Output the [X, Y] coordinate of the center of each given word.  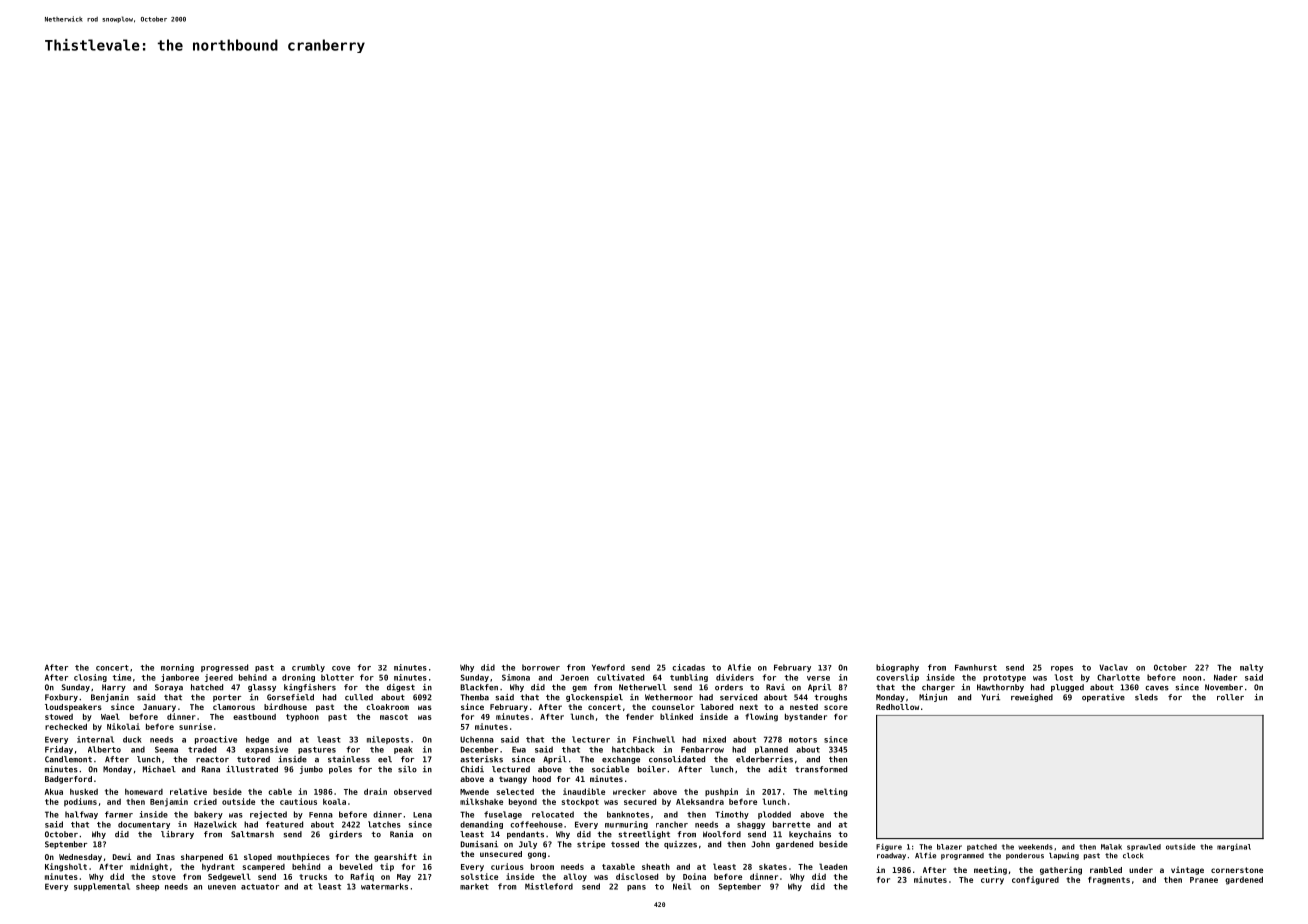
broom [542, 866]
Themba [475, 697]
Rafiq [362, 877]
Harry [114, 688]
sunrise [195, 726]
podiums [80, 802]
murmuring [626, 825]
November [1224, 687]
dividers [735, 677]
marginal [1234, 847]
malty [1251, 668]
